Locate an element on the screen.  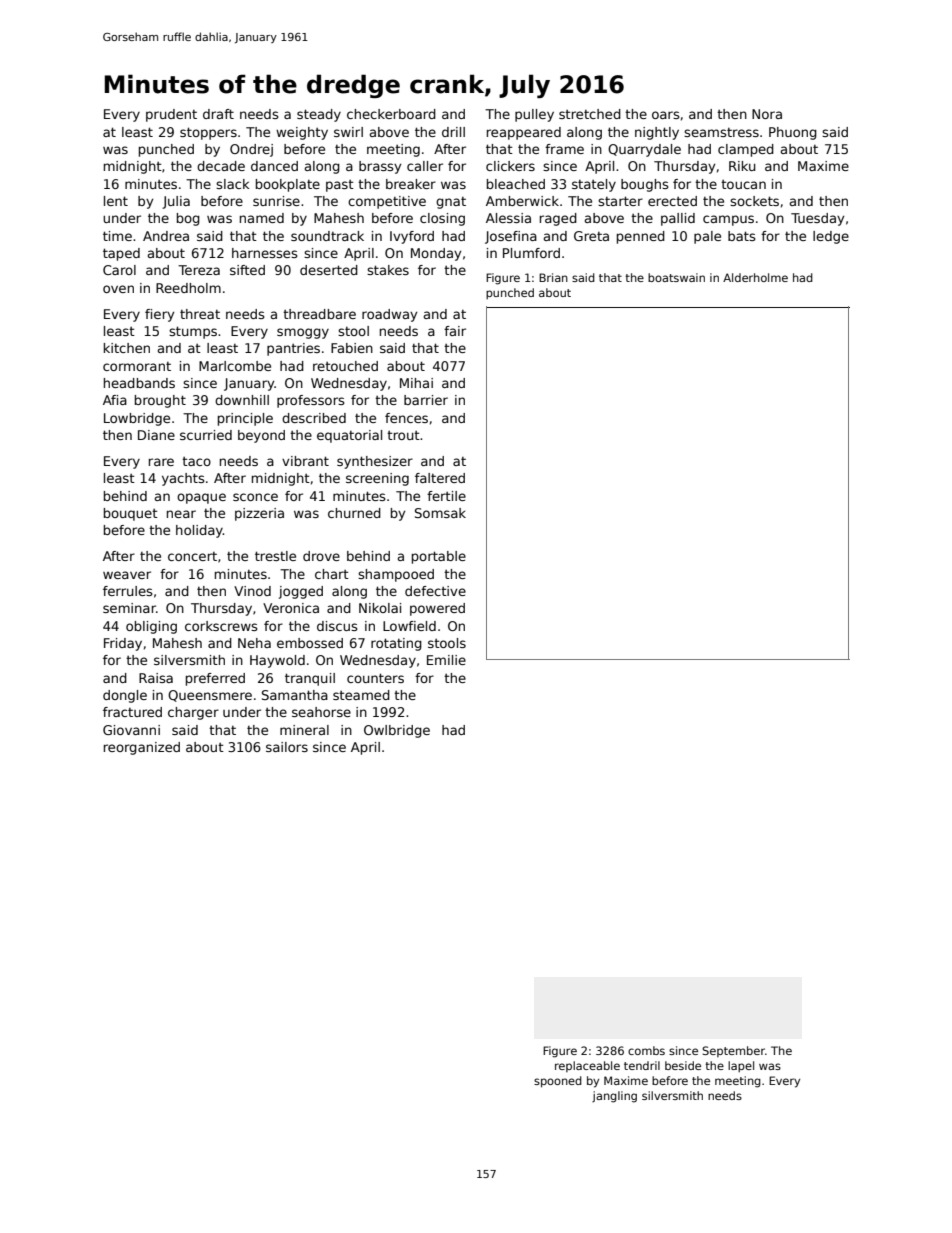
barrier is located at coordinates (426, 400).
